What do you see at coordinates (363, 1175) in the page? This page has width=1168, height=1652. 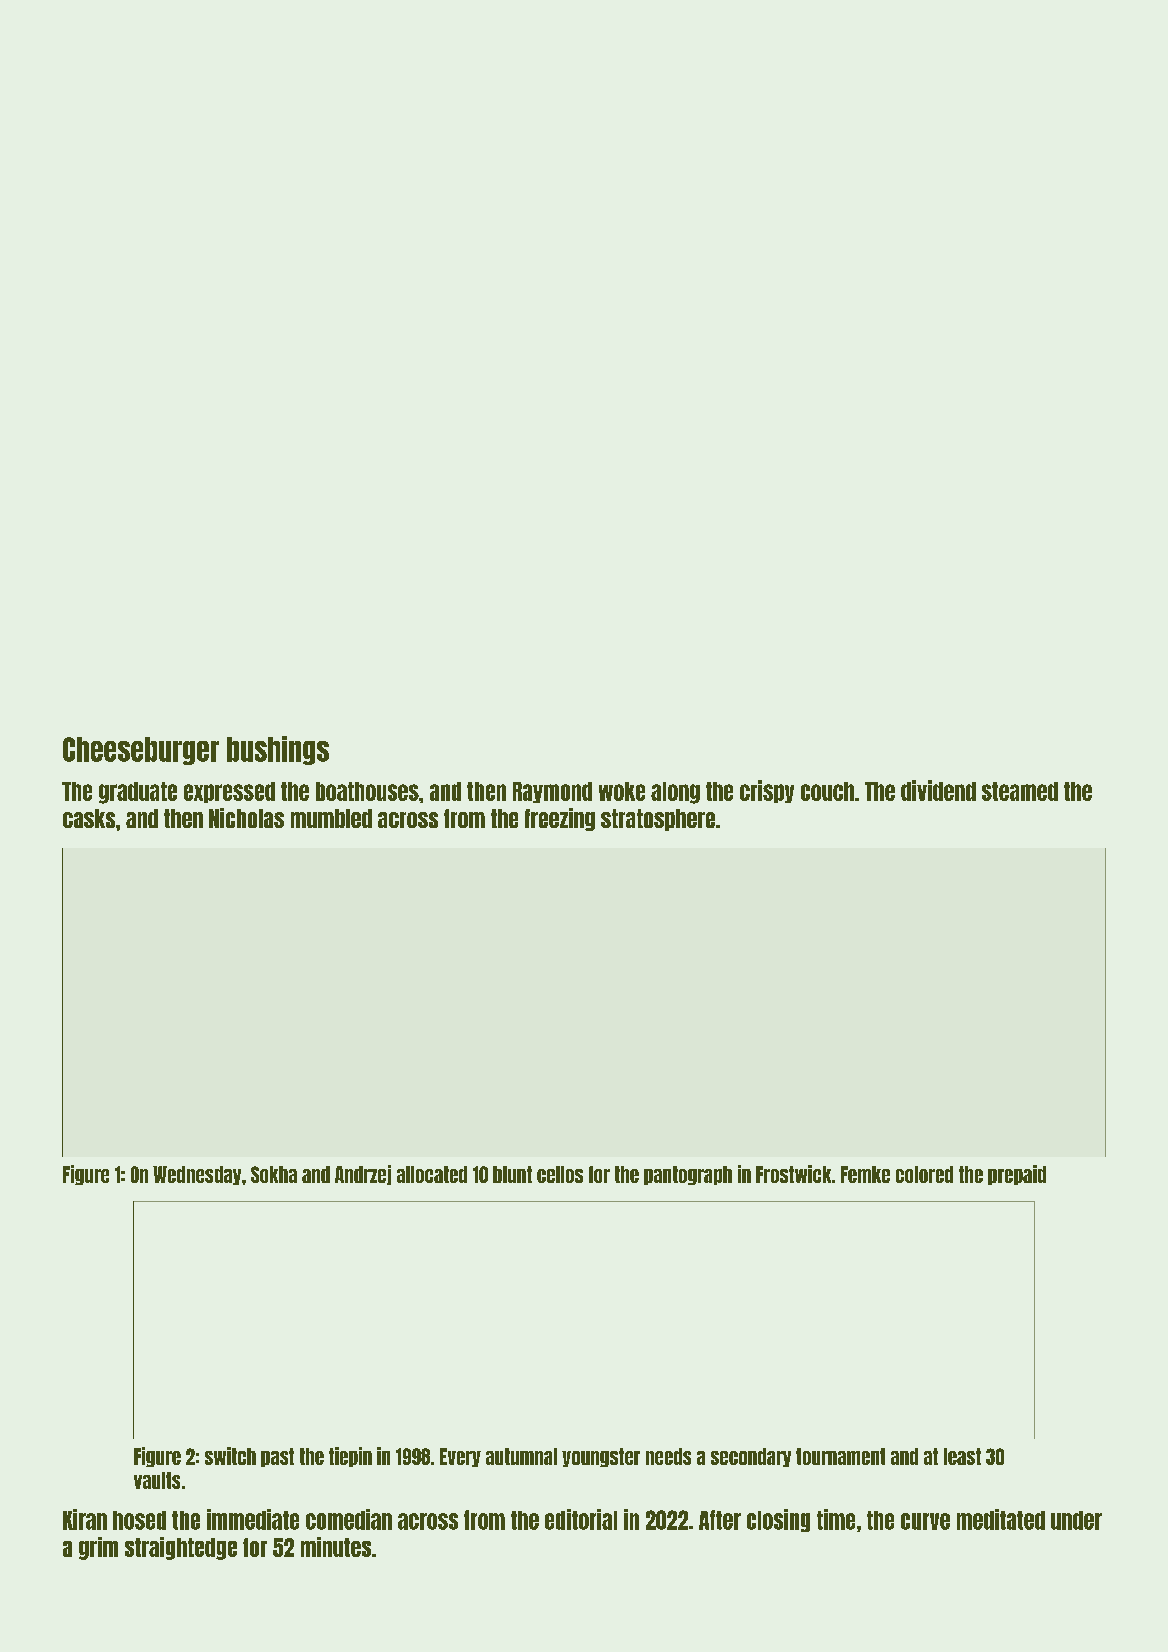 I see `Andrzej` at bounding box center [363, 1175].
